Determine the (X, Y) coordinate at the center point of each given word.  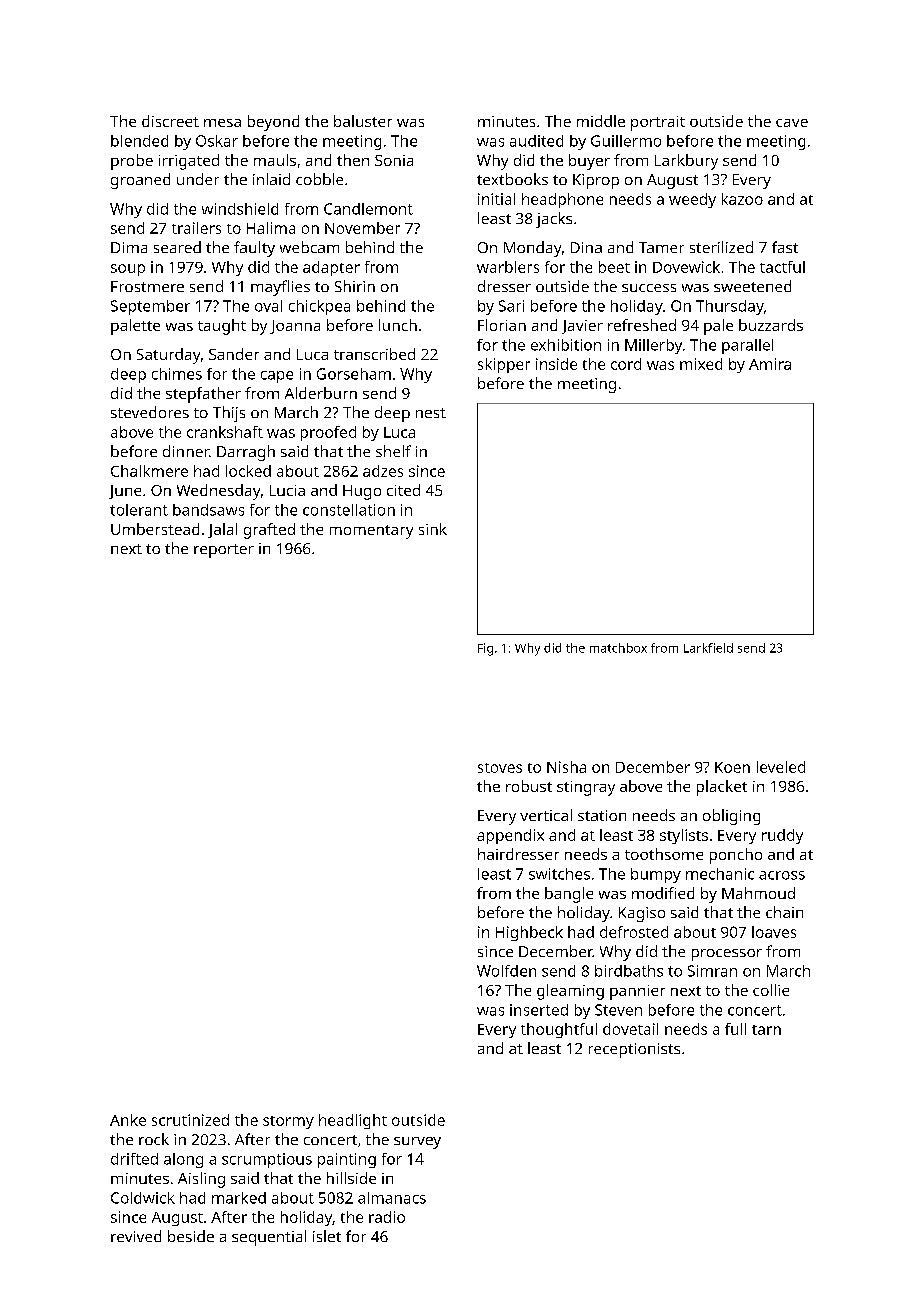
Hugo (362, 492)
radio (387, 1217)
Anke (128, 1120)
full (735, 1029)
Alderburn (321, 393)
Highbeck (529, 933)
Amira (770, 364)
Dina (586, 247)
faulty (254, 249)
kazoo (742, 199)
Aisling (201, 1180)
